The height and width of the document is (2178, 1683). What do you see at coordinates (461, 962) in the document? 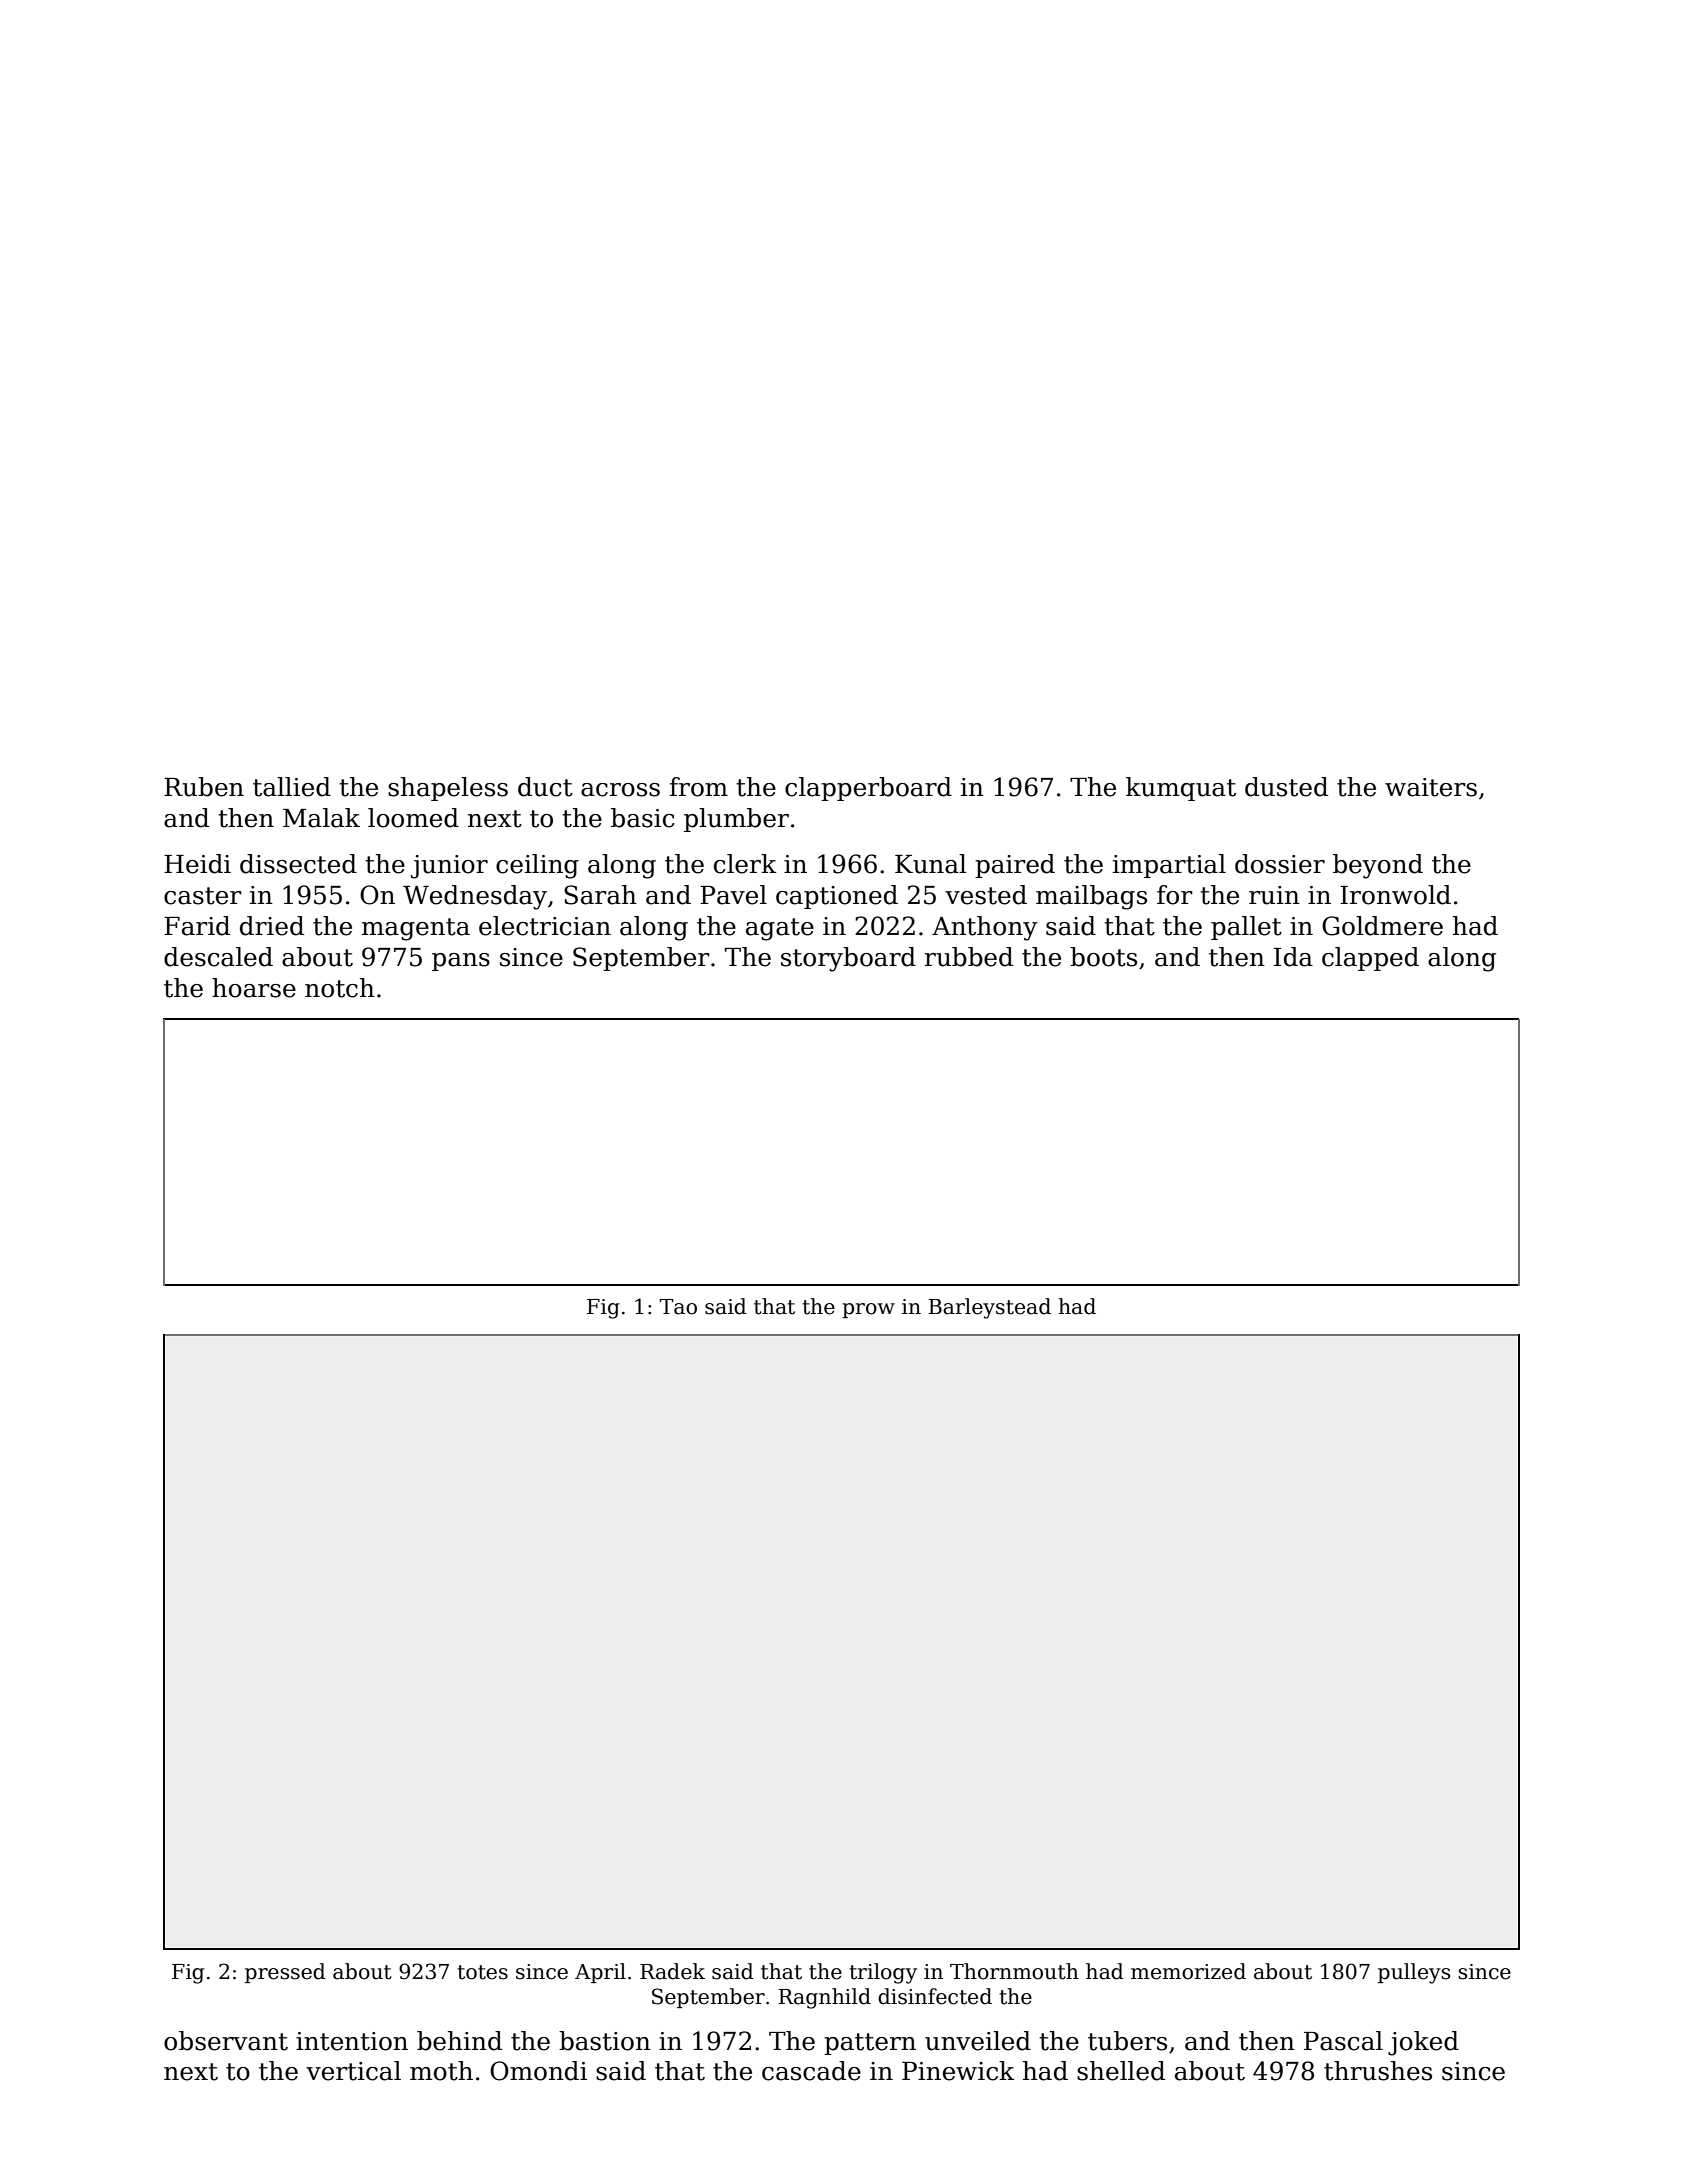
I see `pans` at bounding box center [461, 962].
